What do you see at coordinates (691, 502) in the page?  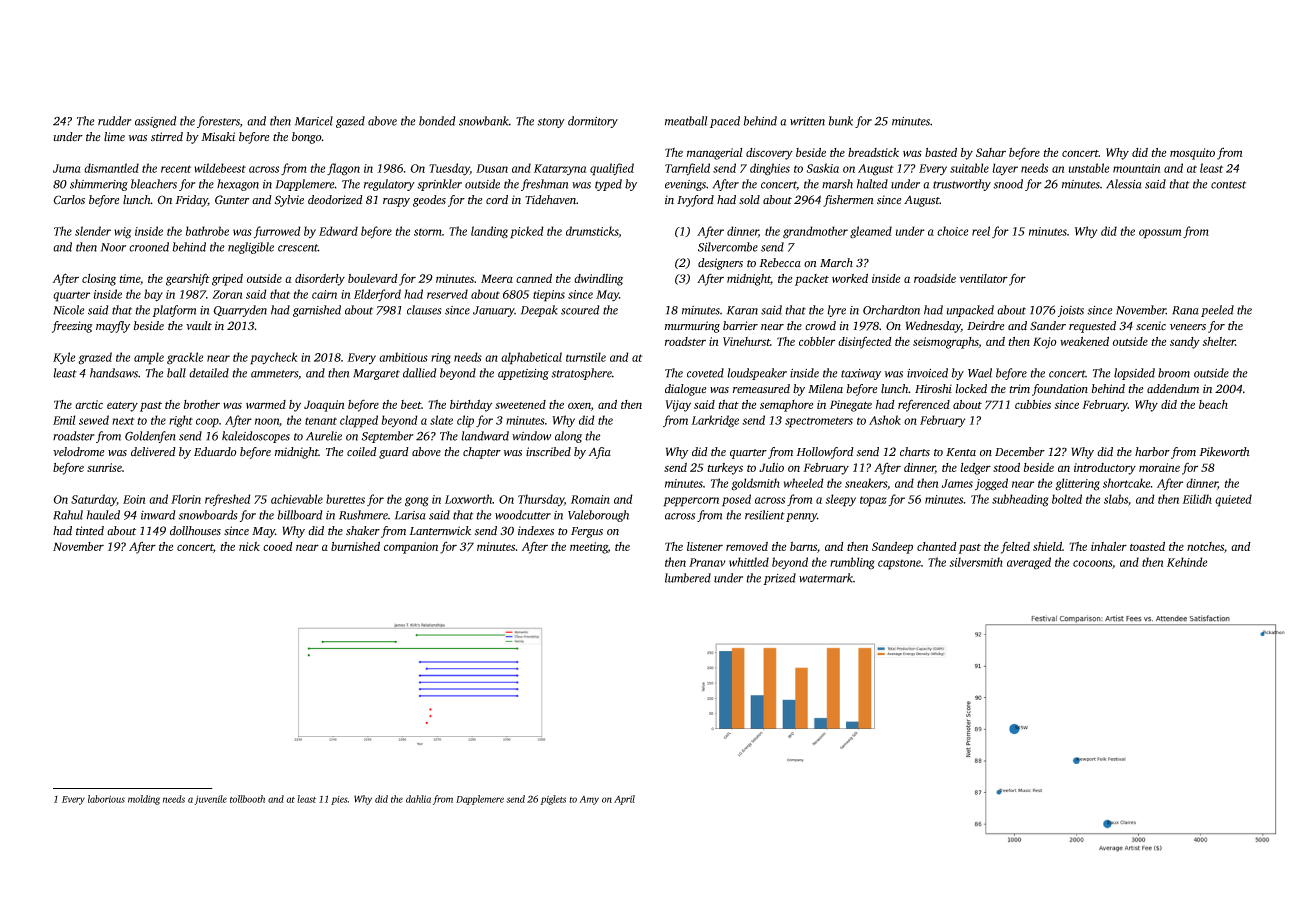 I see `peppercorn` at bounding box center [691, 502].
